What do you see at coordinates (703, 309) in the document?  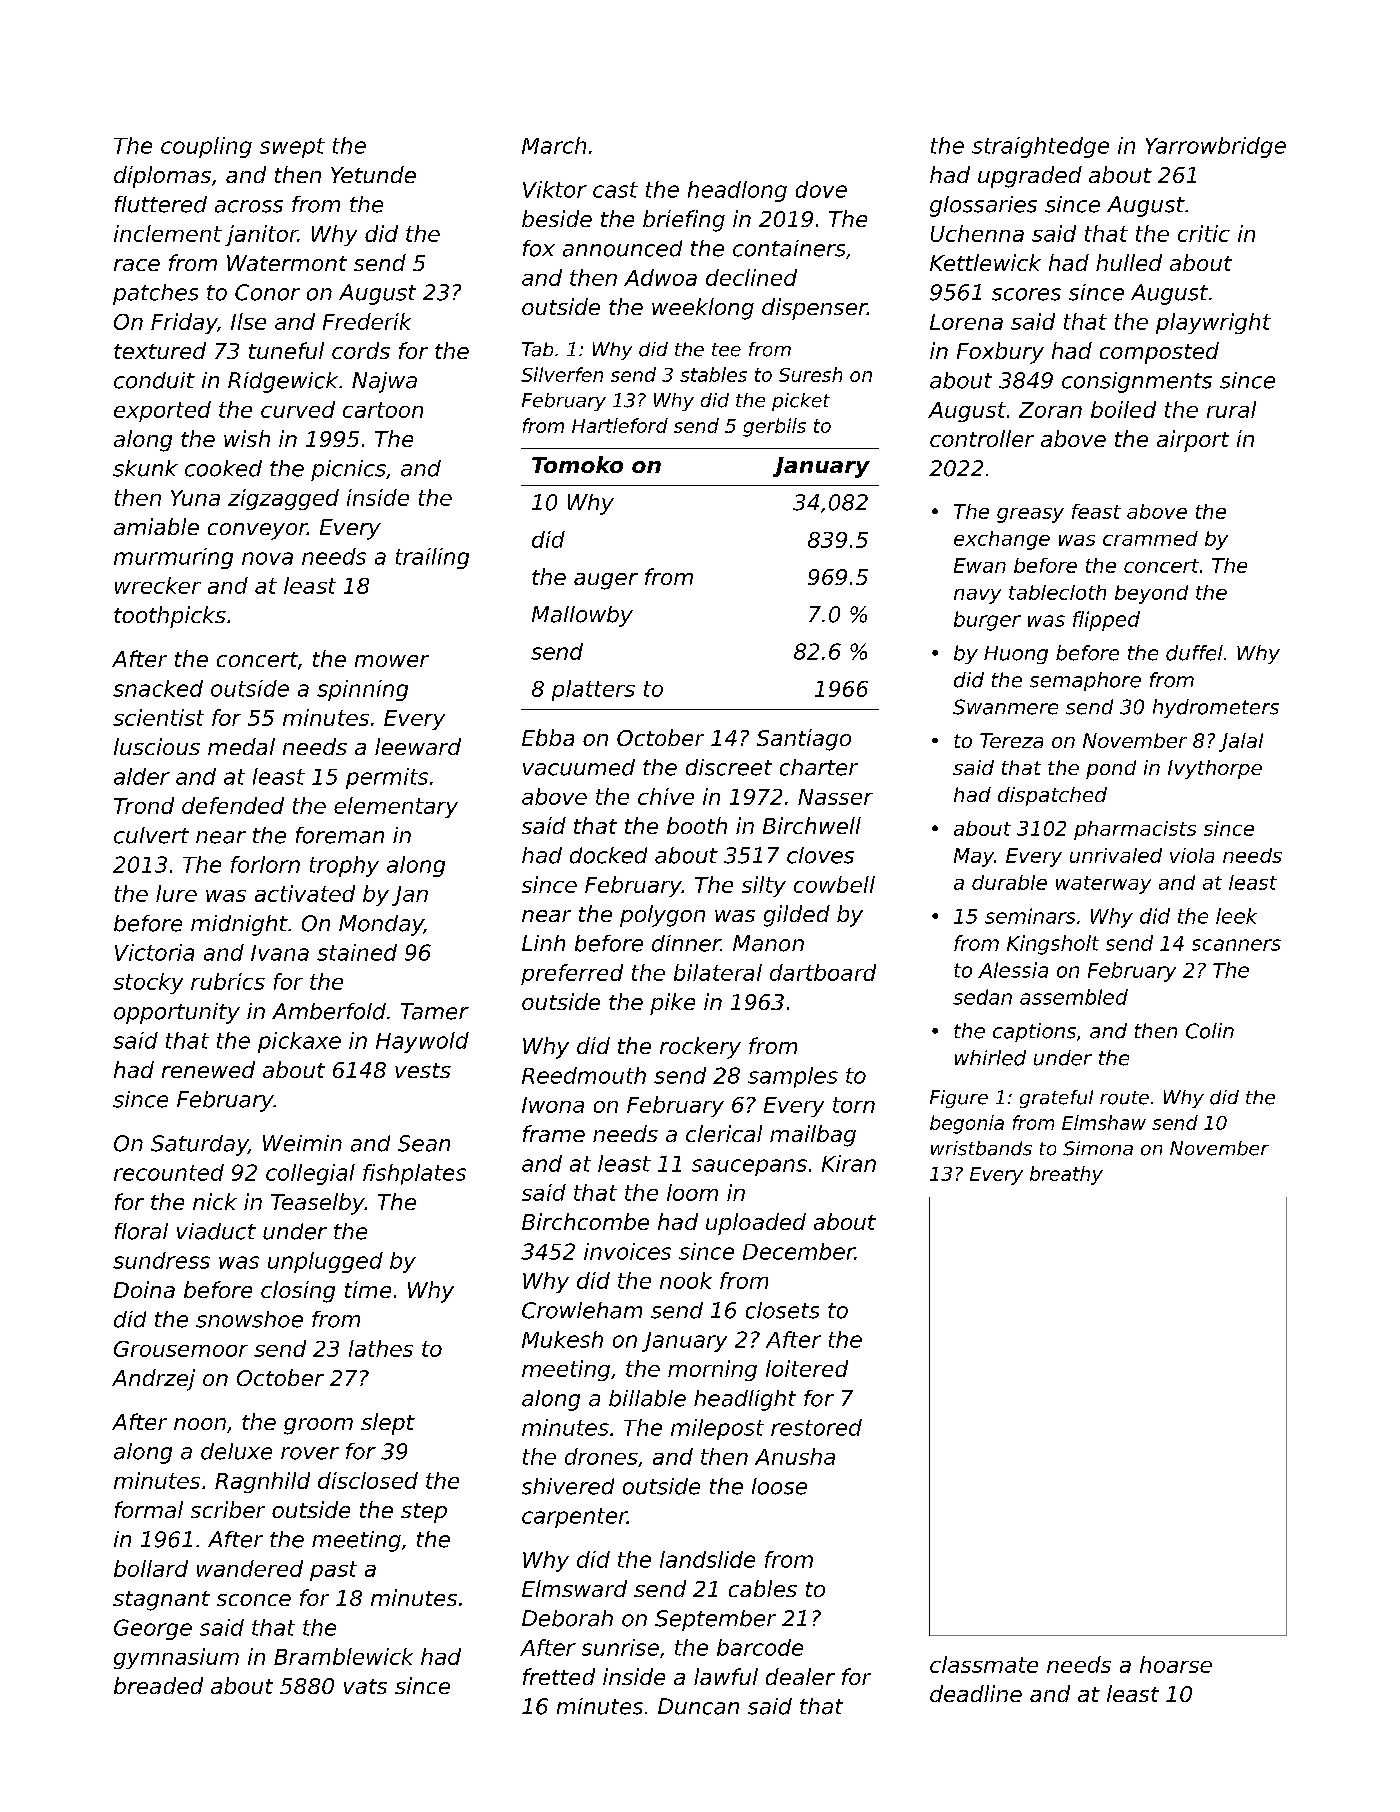 I see `weeklong` at bounding box center [703, 309].
